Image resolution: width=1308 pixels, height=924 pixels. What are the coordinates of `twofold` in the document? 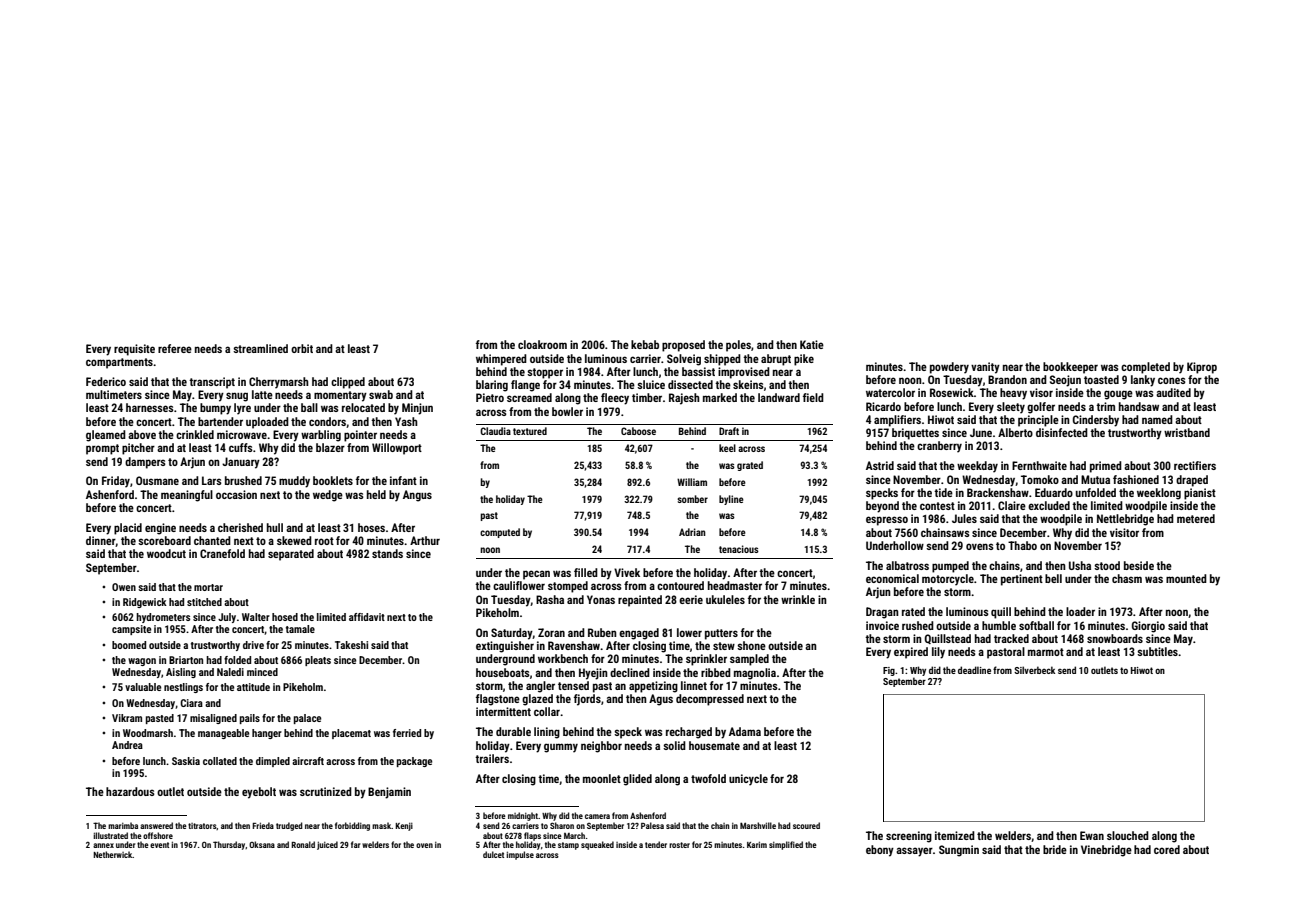 It's located at (708, 778).
